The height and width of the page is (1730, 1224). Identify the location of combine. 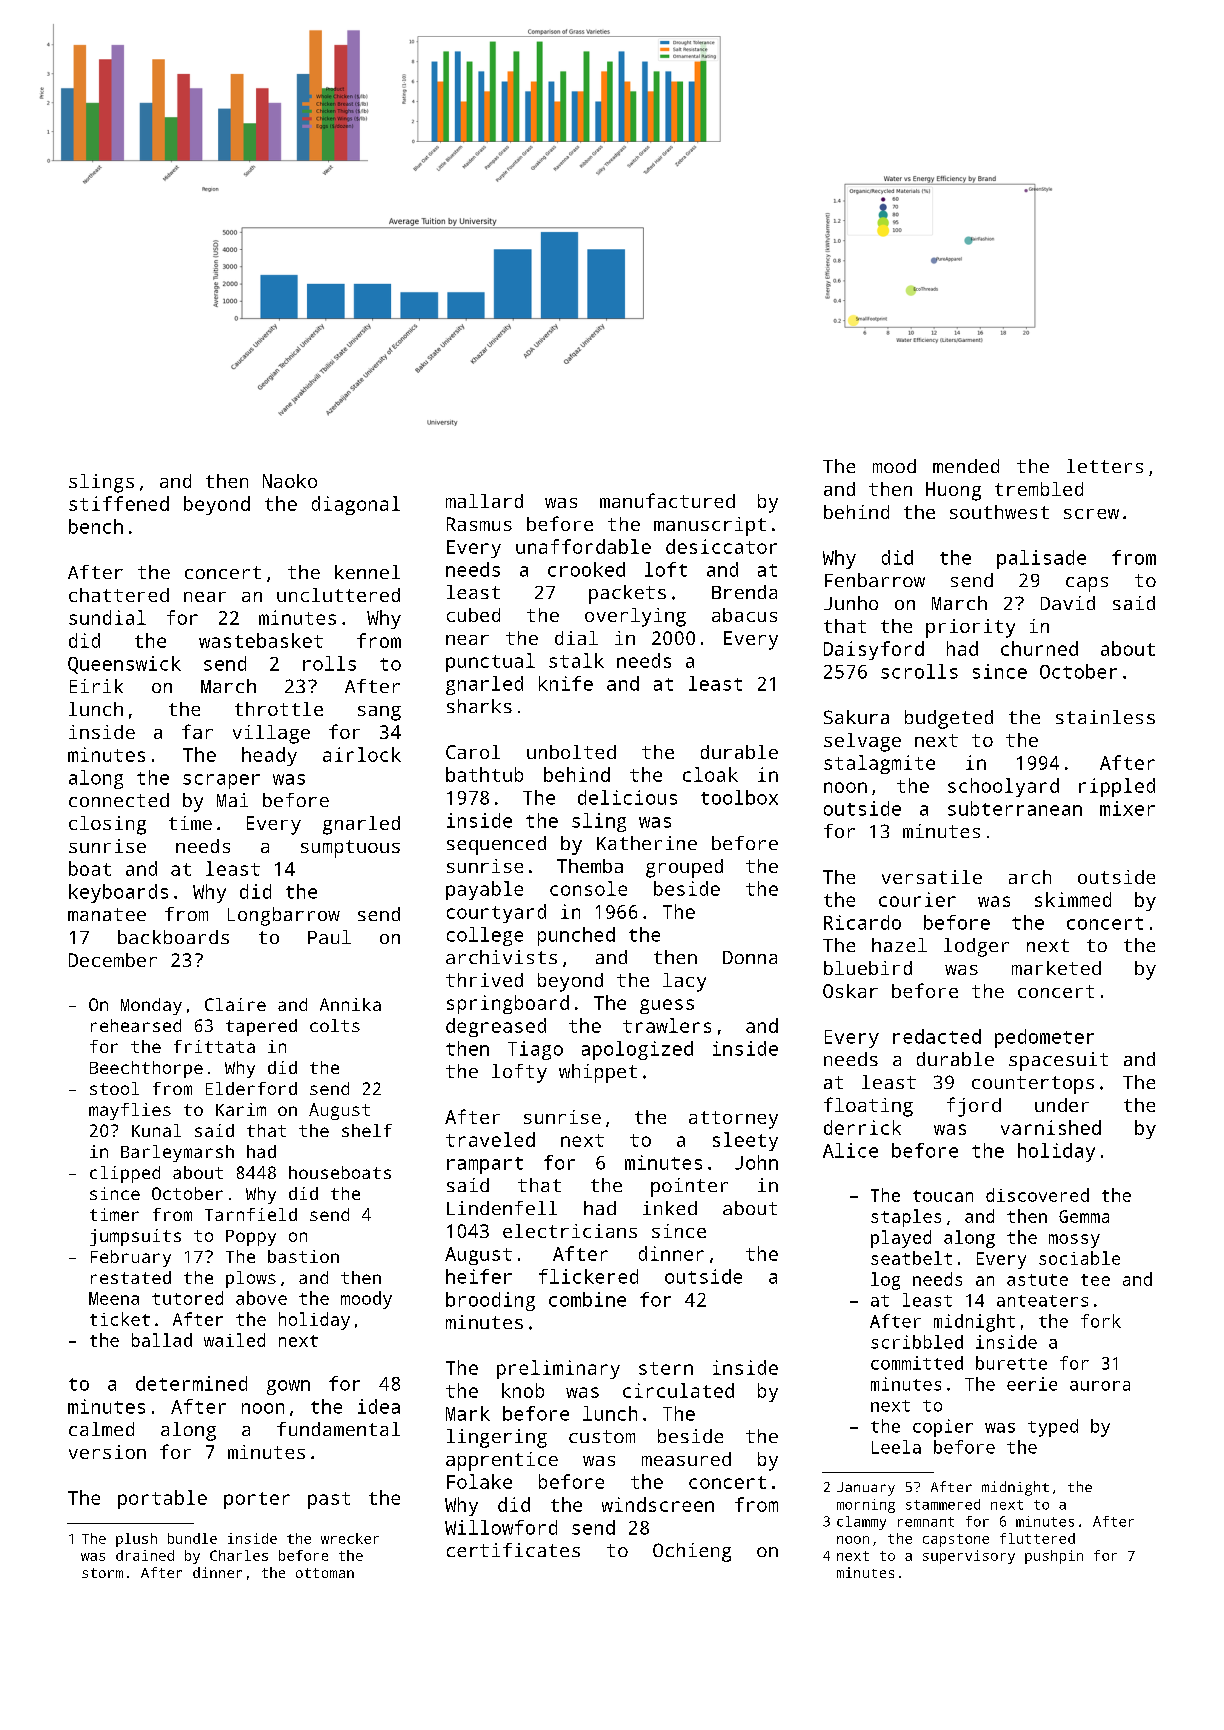
(587, 1299).
